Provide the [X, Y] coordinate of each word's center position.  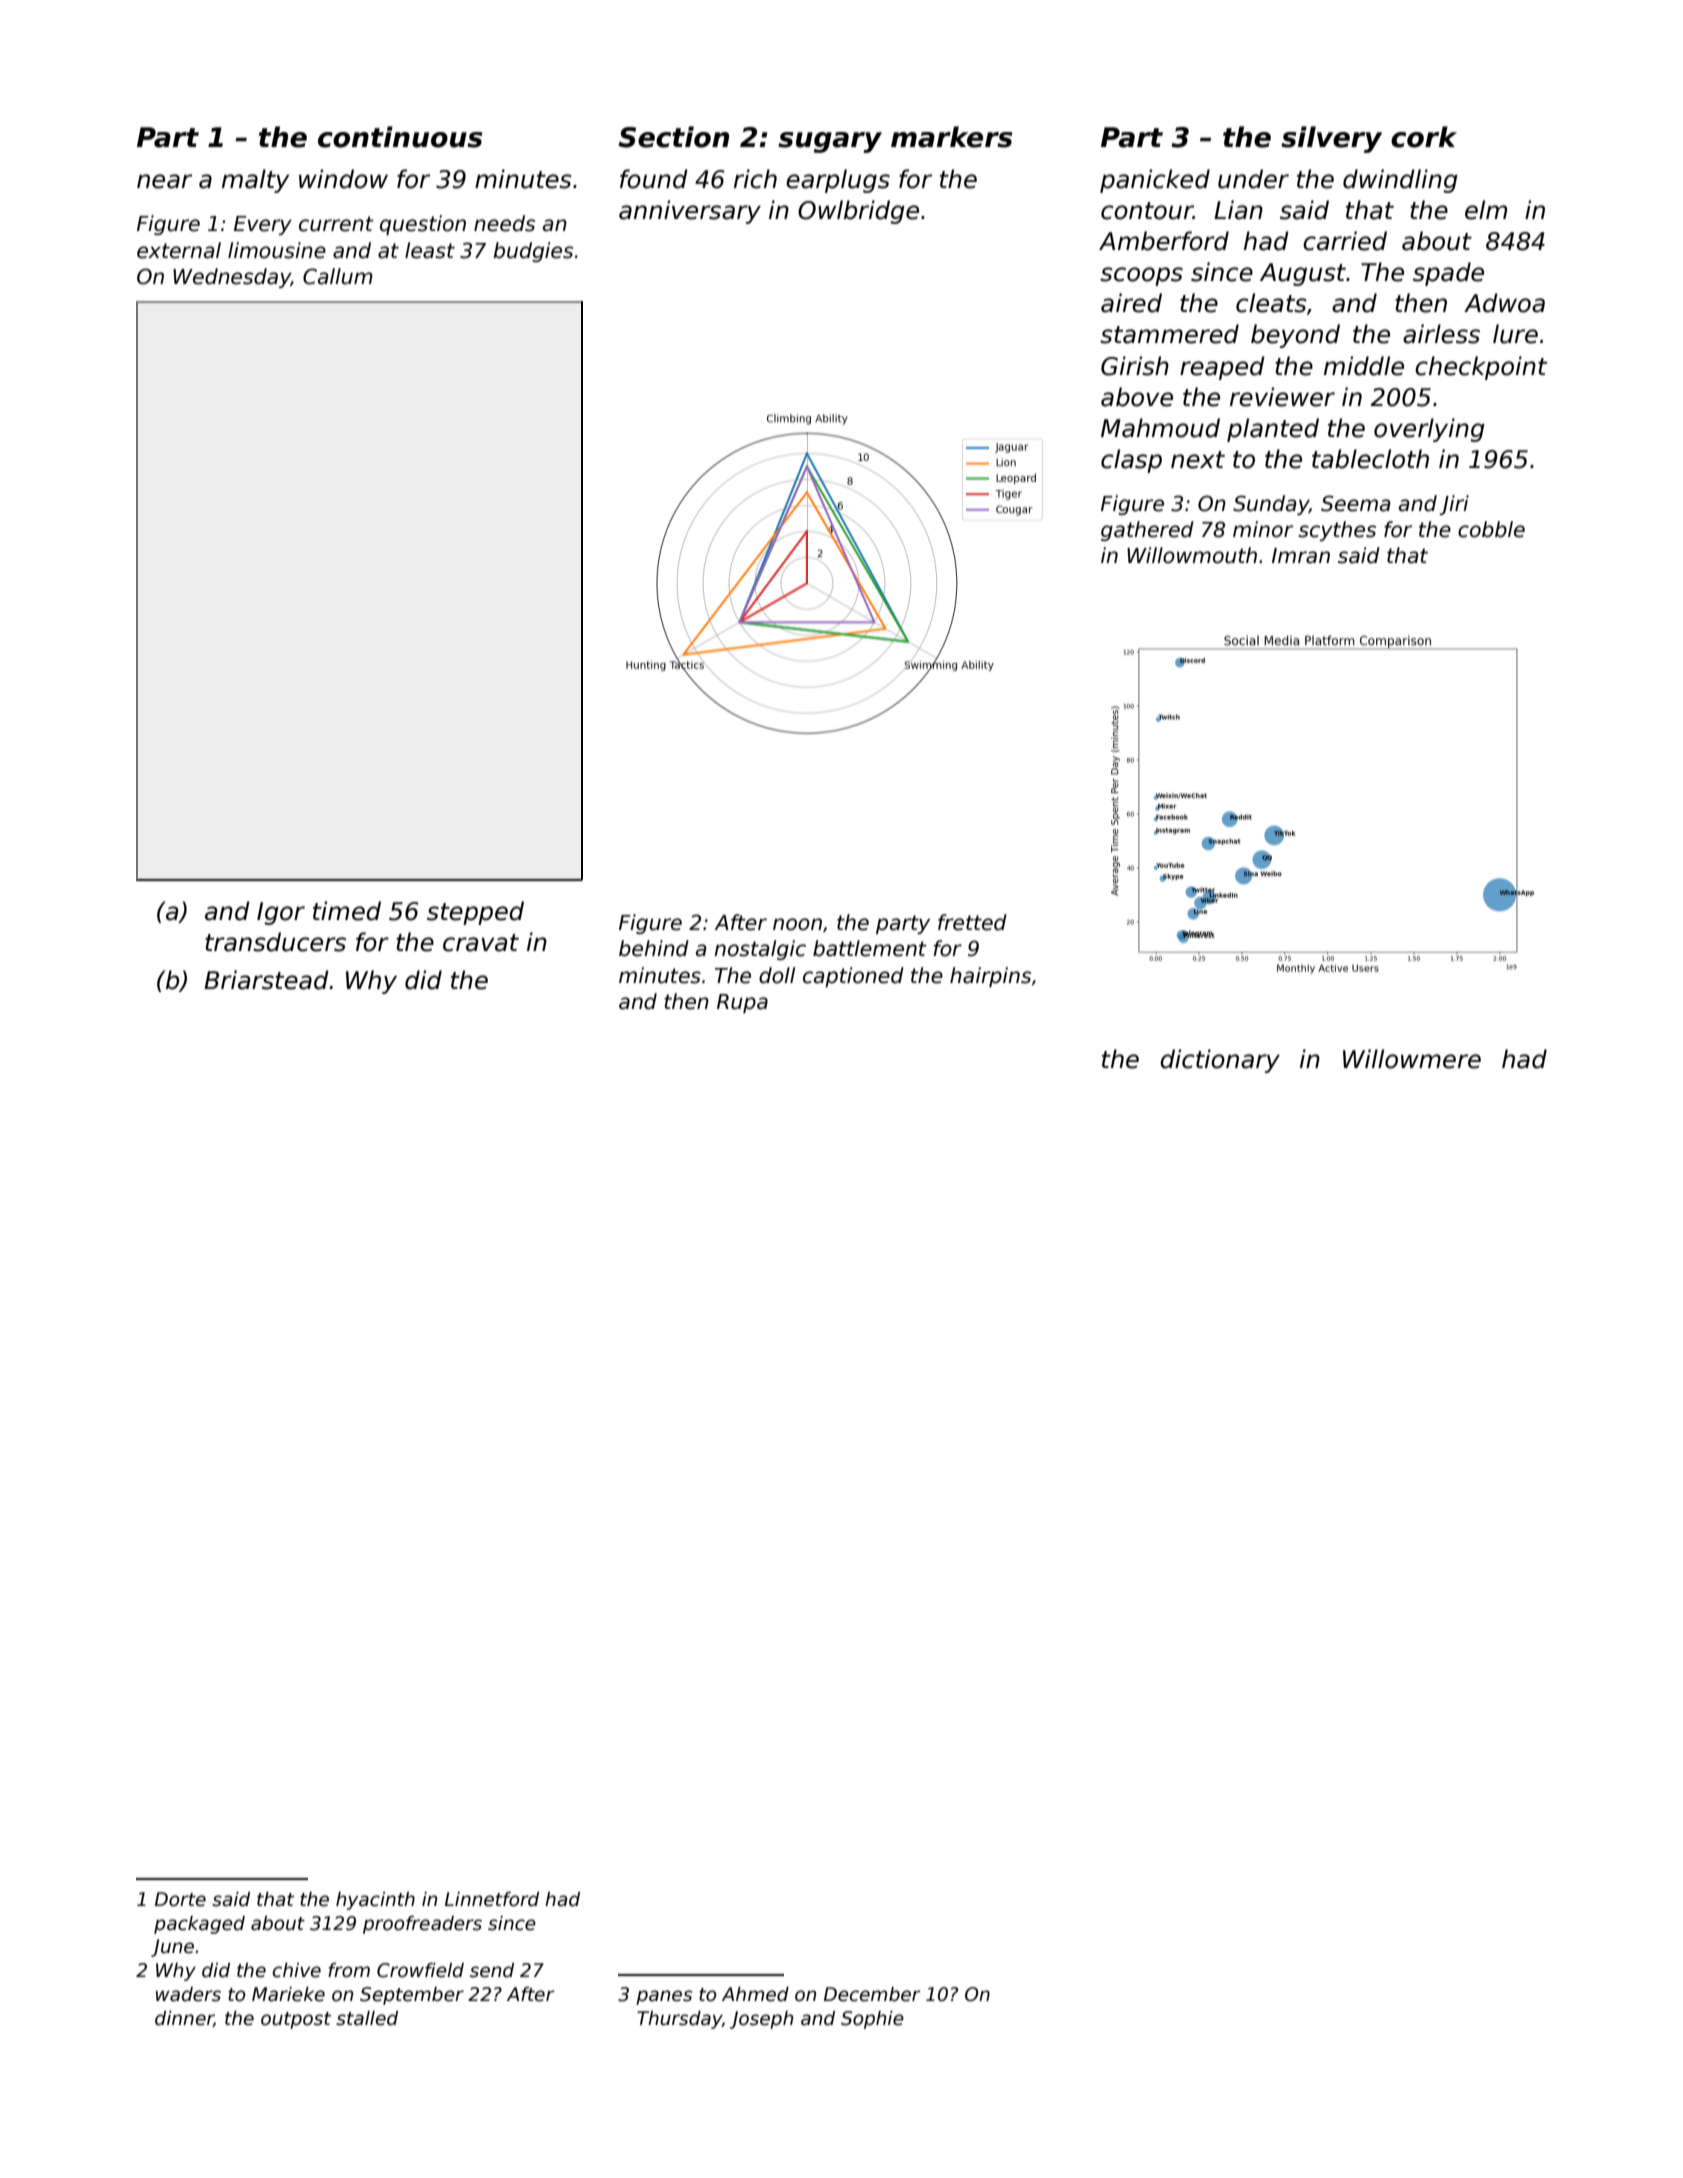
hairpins [990, 977]
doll [777, 975]
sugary [830, 142]
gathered [1147, 531]
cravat [481, 943]
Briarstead [266, 980]
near [164, 181]
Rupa [742, 1003]
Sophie [872, 2020]
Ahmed [755, 1994]
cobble [1491, 529]
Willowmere [1412, 1059]
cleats [1271, 303]
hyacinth [375, 1901]
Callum [338, 276]
